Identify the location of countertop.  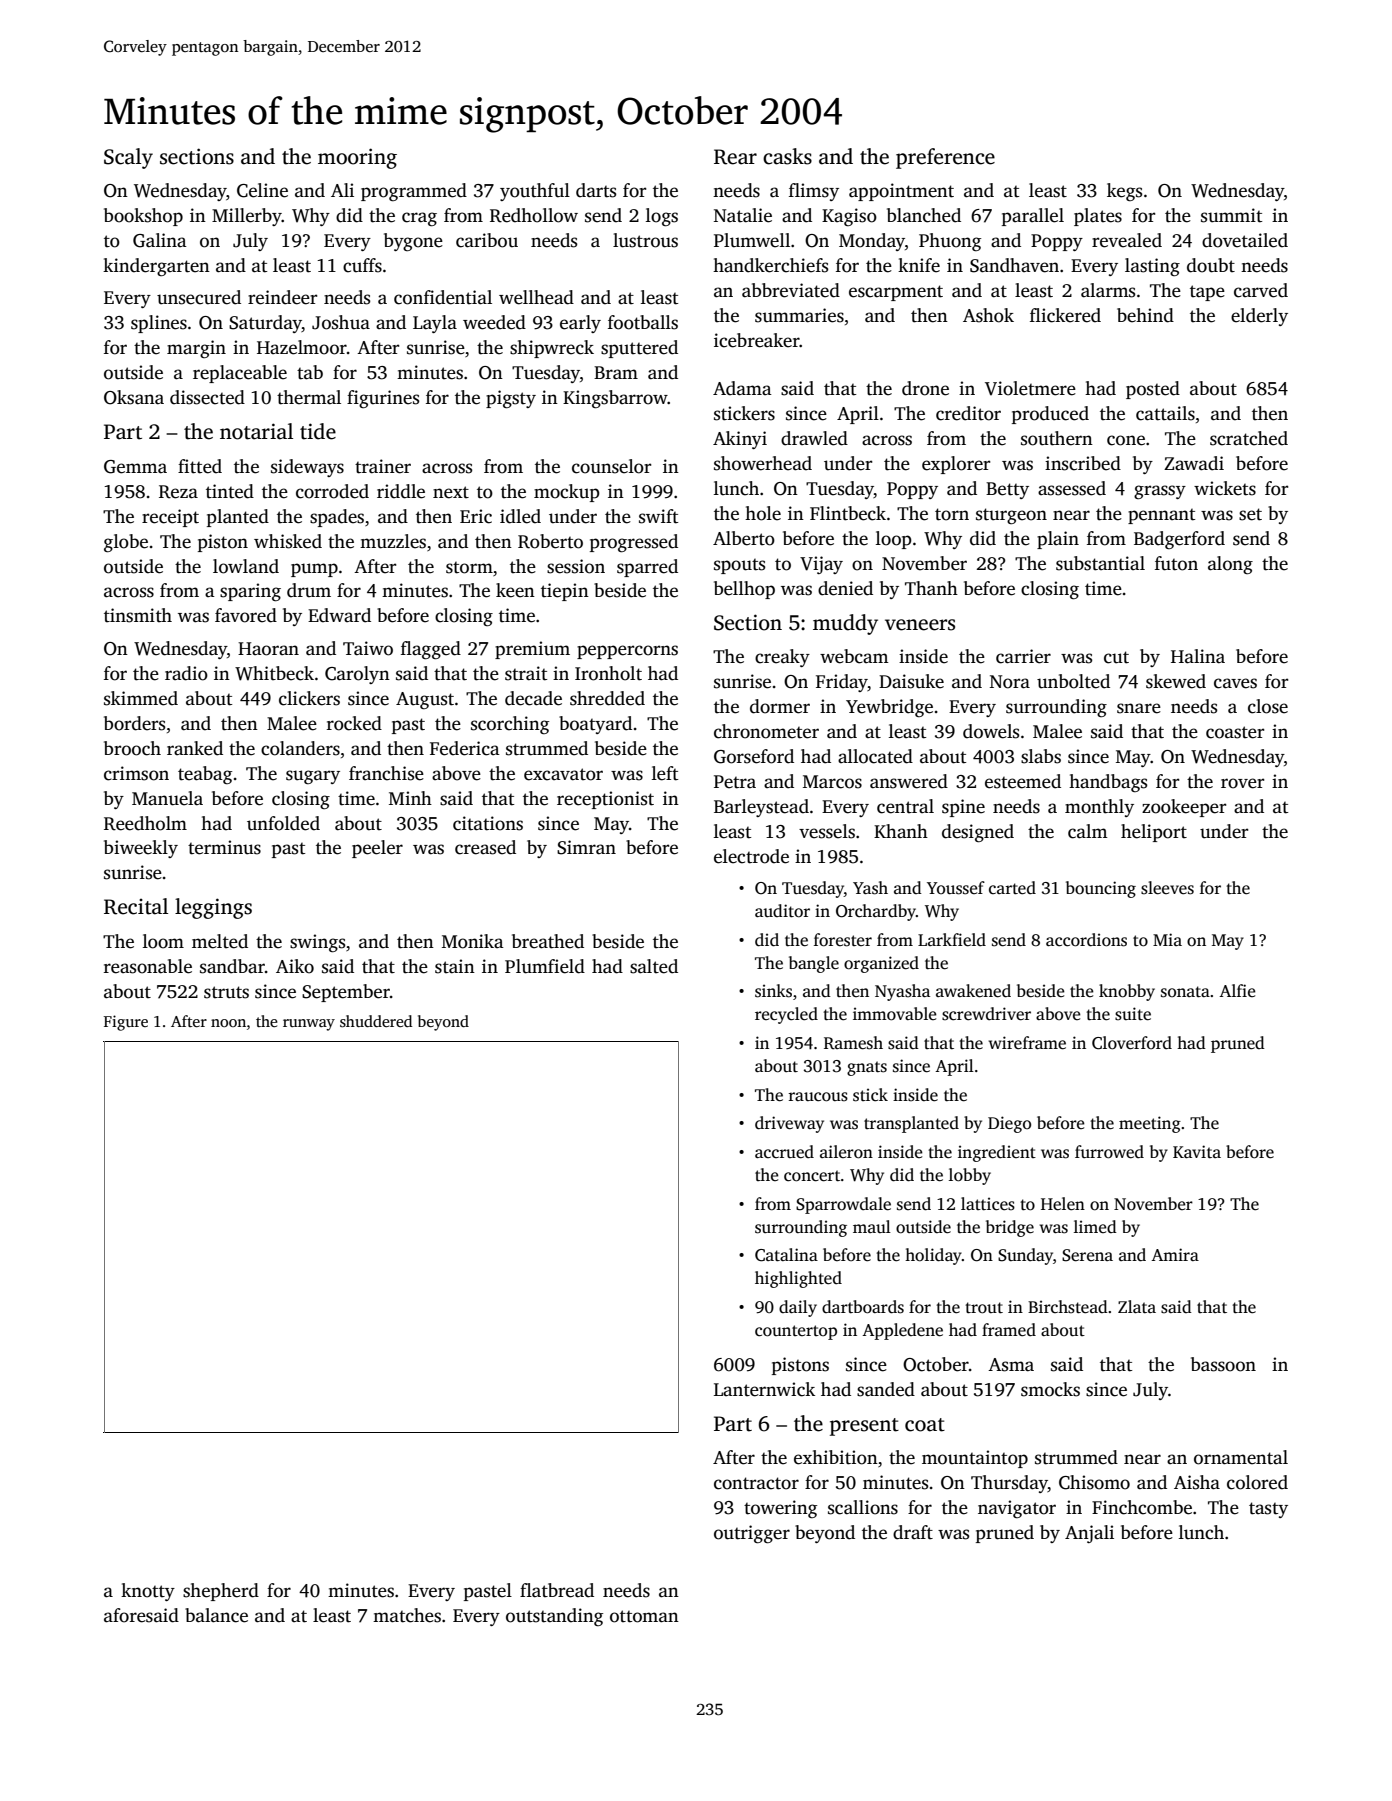
(796, 1332).
